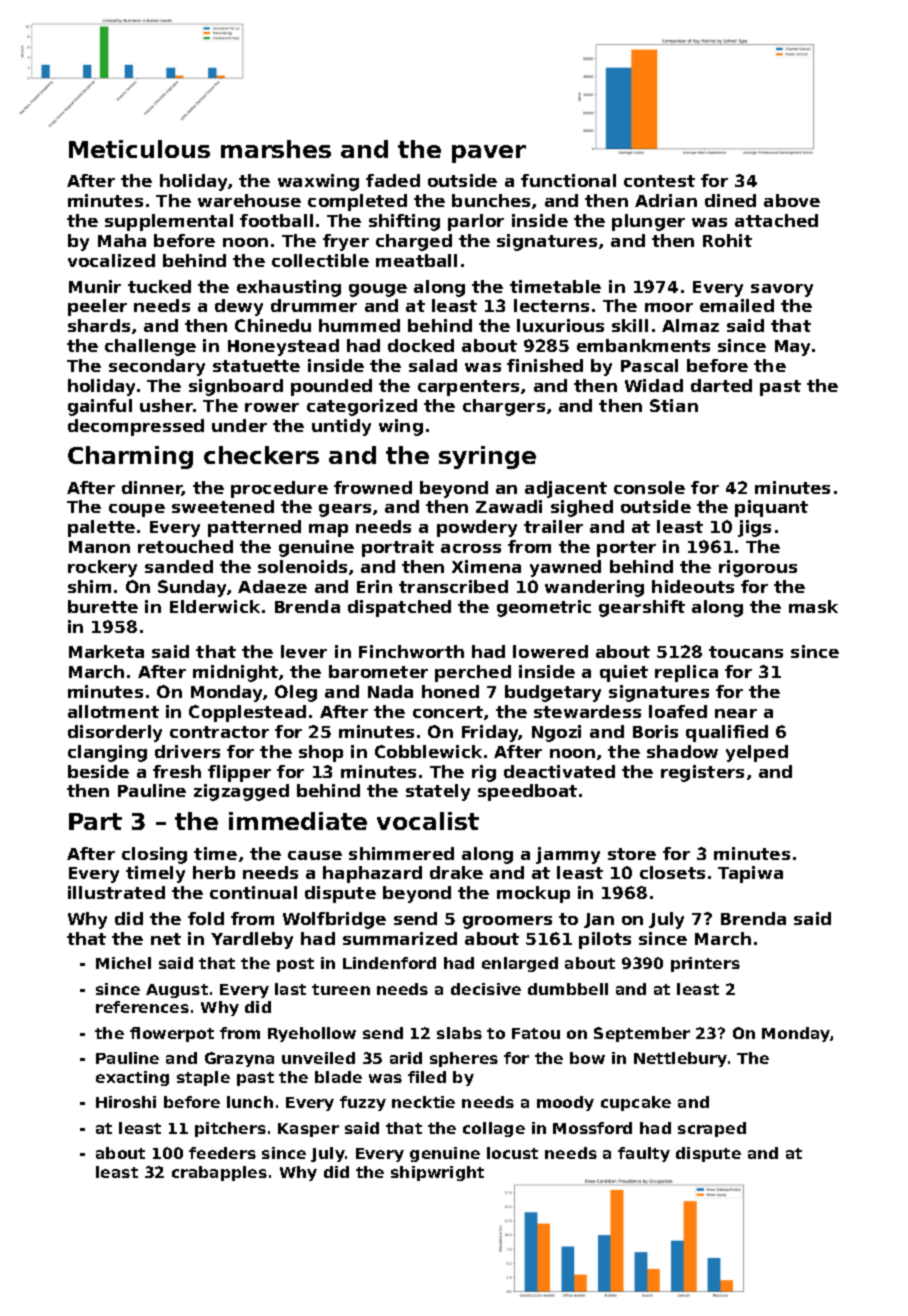  What do you see at coordinates (792, 200) in the screenshot?
I see `above` at bounding box center [792, 200].
